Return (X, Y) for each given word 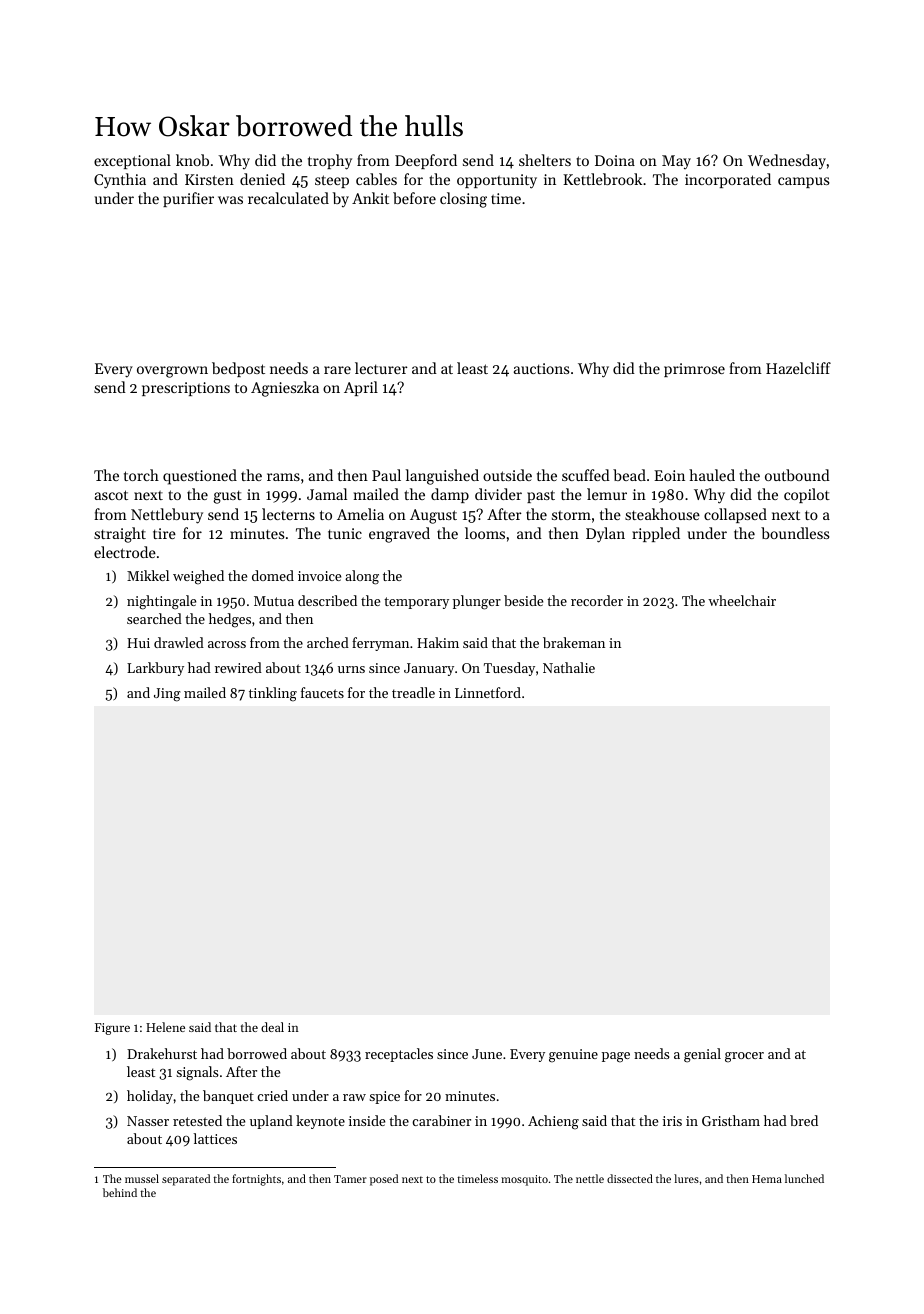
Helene (165, 1027)
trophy (330, 162)
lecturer (381, 368)
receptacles (399, 1055)
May (676, 162)
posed (384, 1180)
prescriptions (186, 389)
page (616, 1057)
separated (186, 1180)
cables (376, 179)
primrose (694, 370)
